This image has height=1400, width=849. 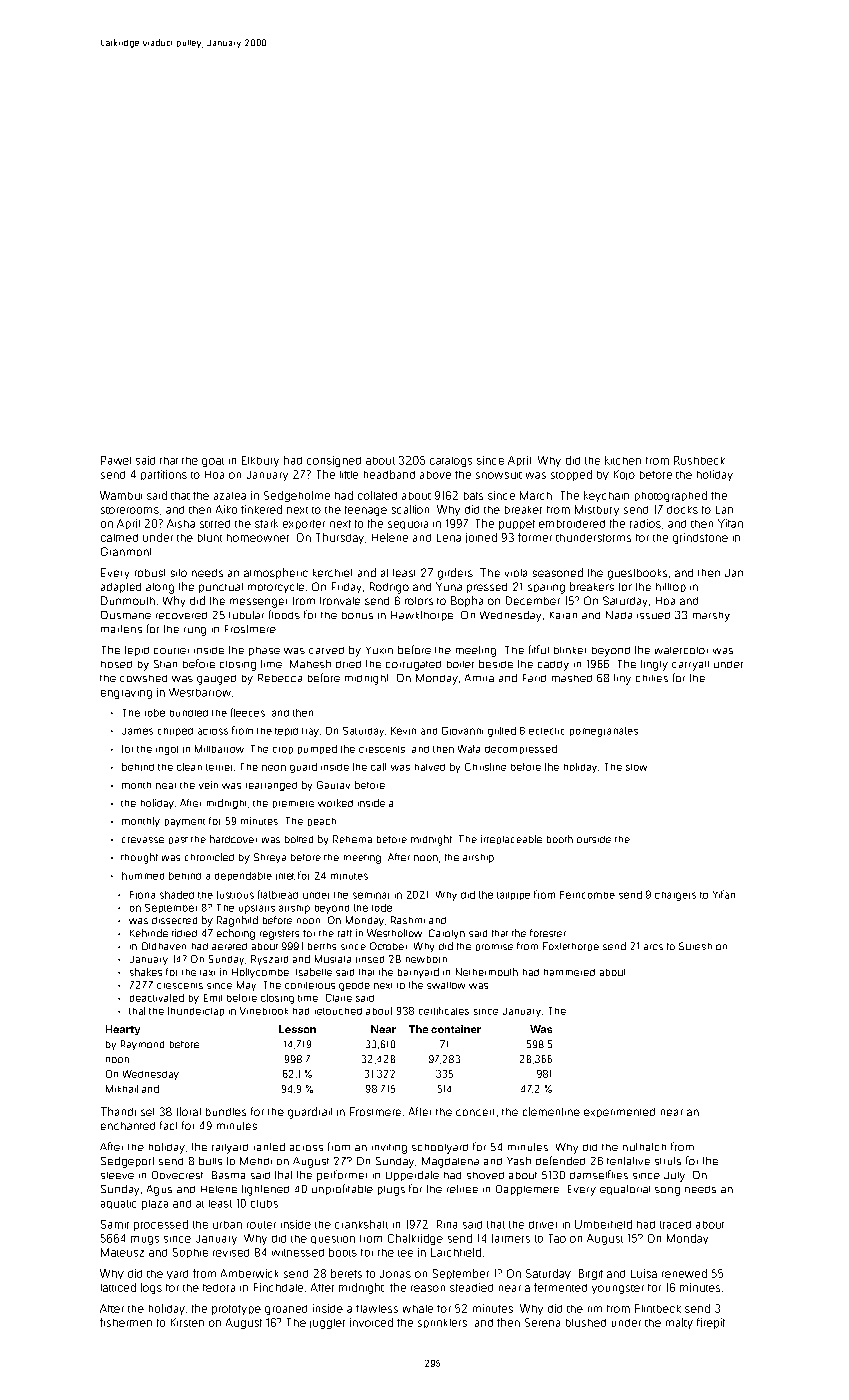 What do you see at coordinates (690, 666) in the image?
I see `carryall` at bounding box center [690, 666].
